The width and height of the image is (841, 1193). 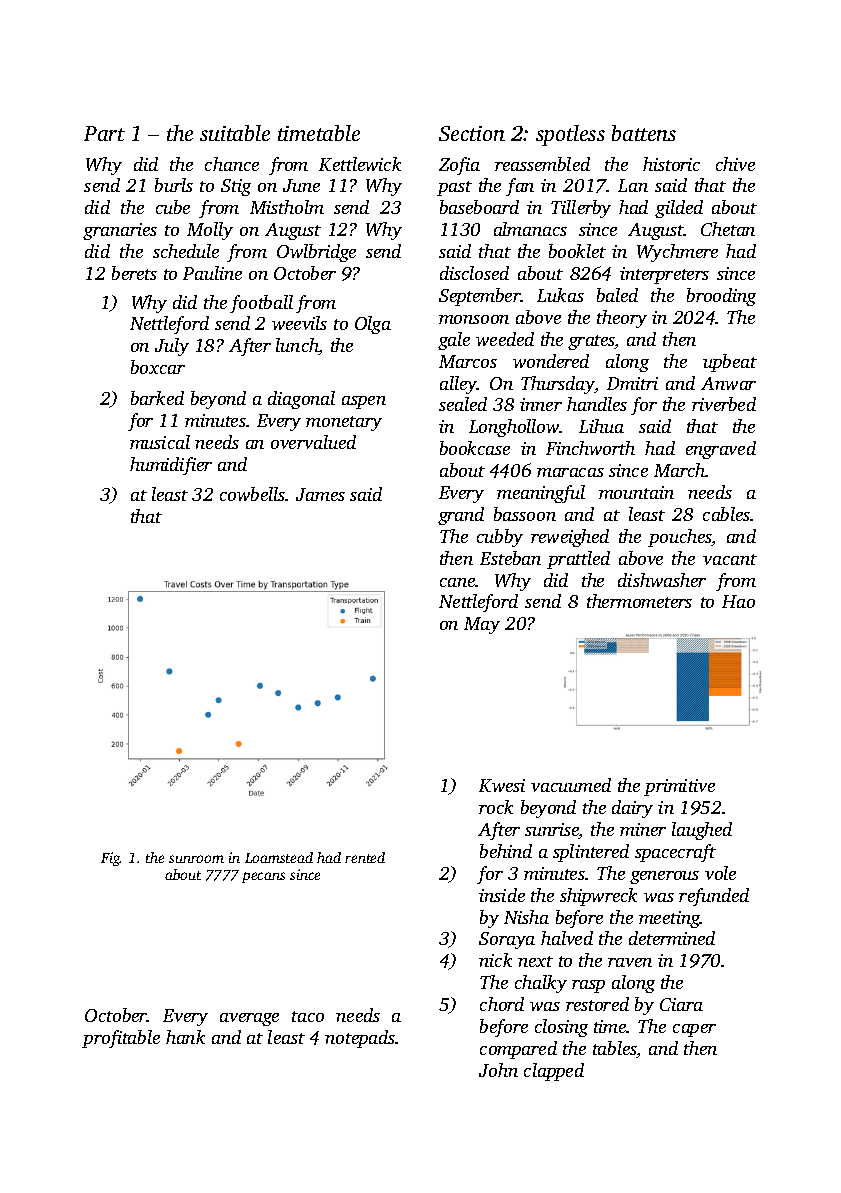 What do you see at coordinates (510, 558) in the image?
I see `Esteban` at bounding box center [510, 558].
